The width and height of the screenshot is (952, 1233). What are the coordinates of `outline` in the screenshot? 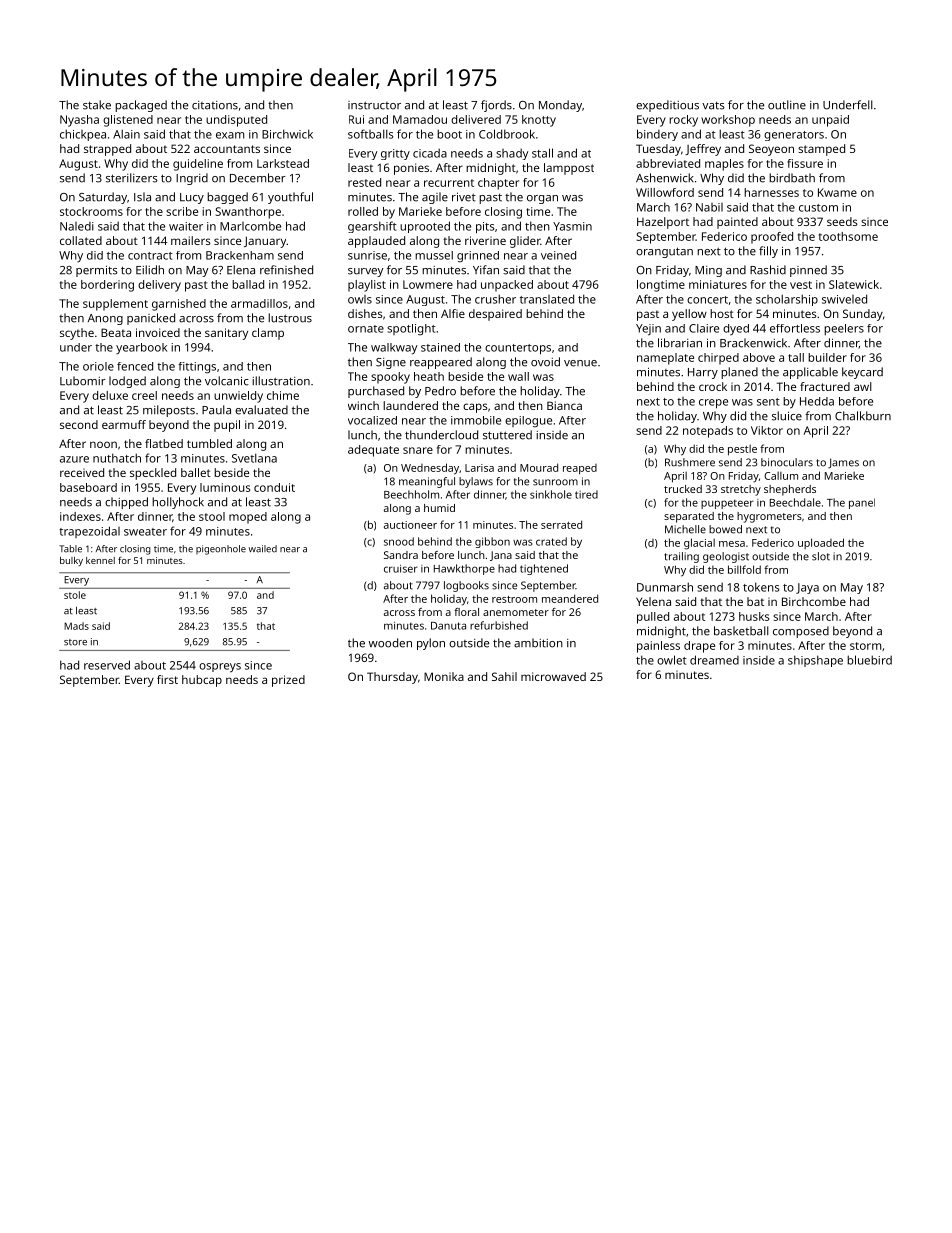 It's located at (787, 105).
